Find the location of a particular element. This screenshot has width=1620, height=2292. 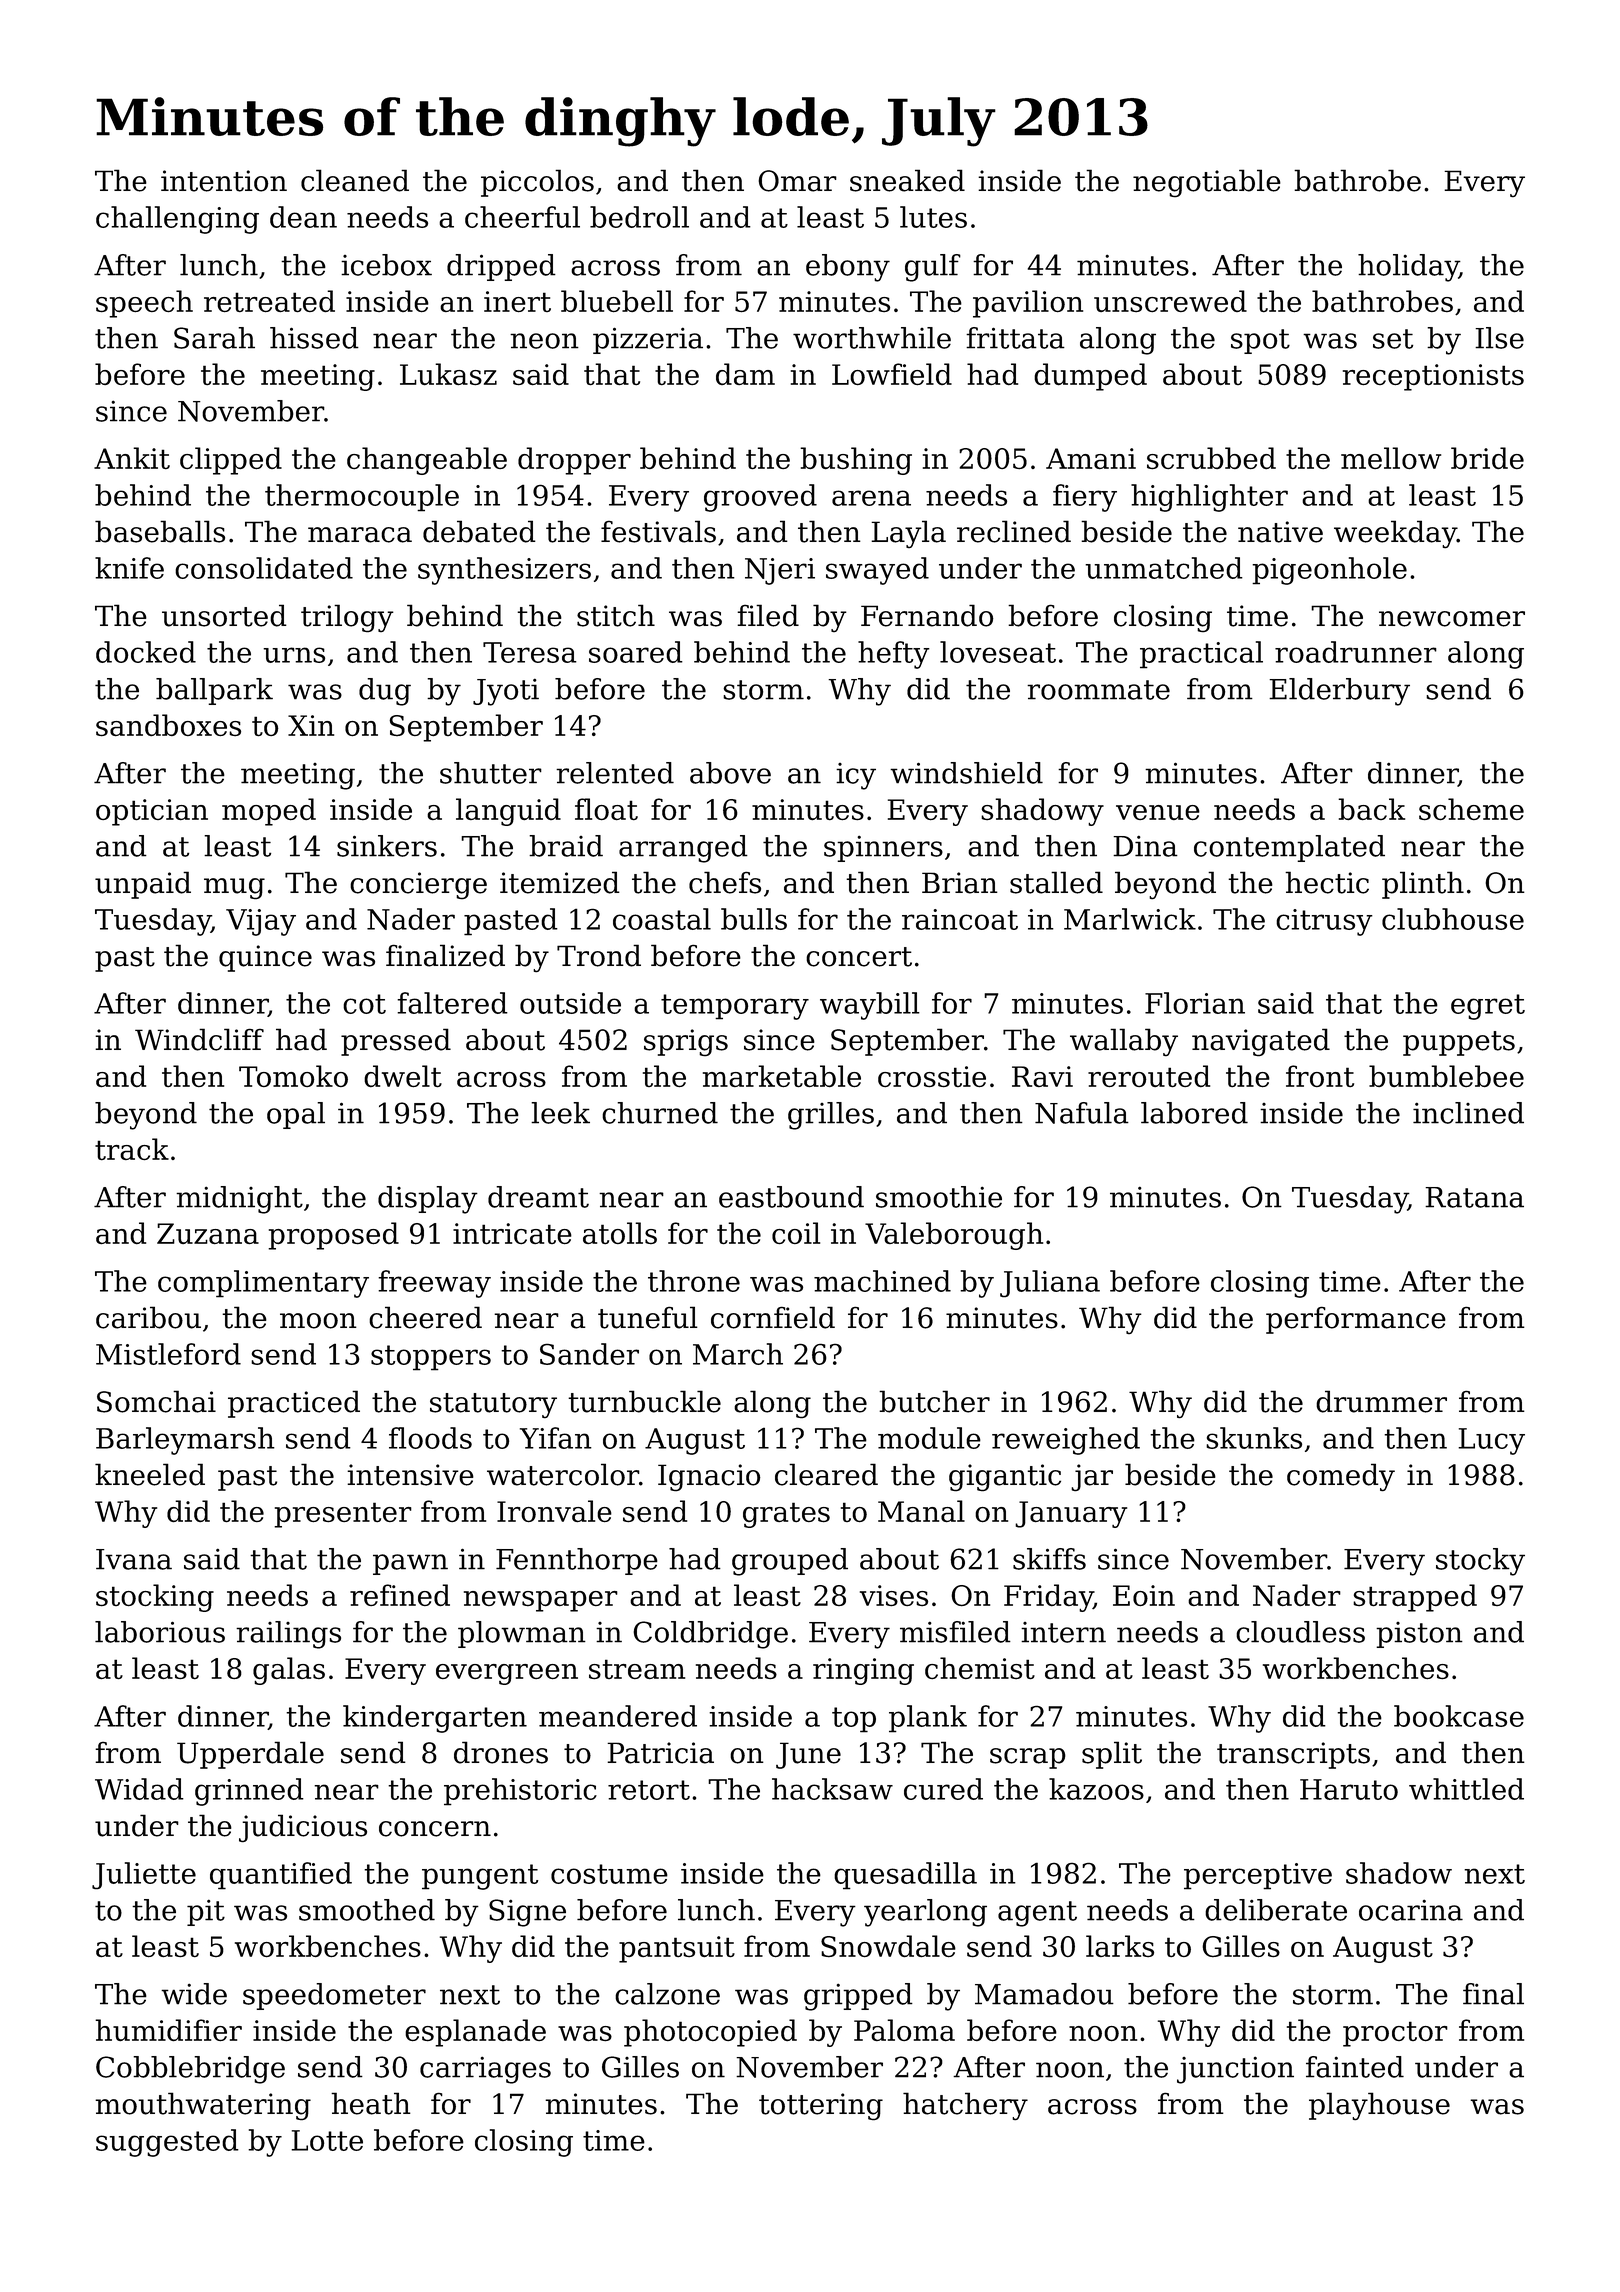

clipped is located at coordinates (231, 461).
